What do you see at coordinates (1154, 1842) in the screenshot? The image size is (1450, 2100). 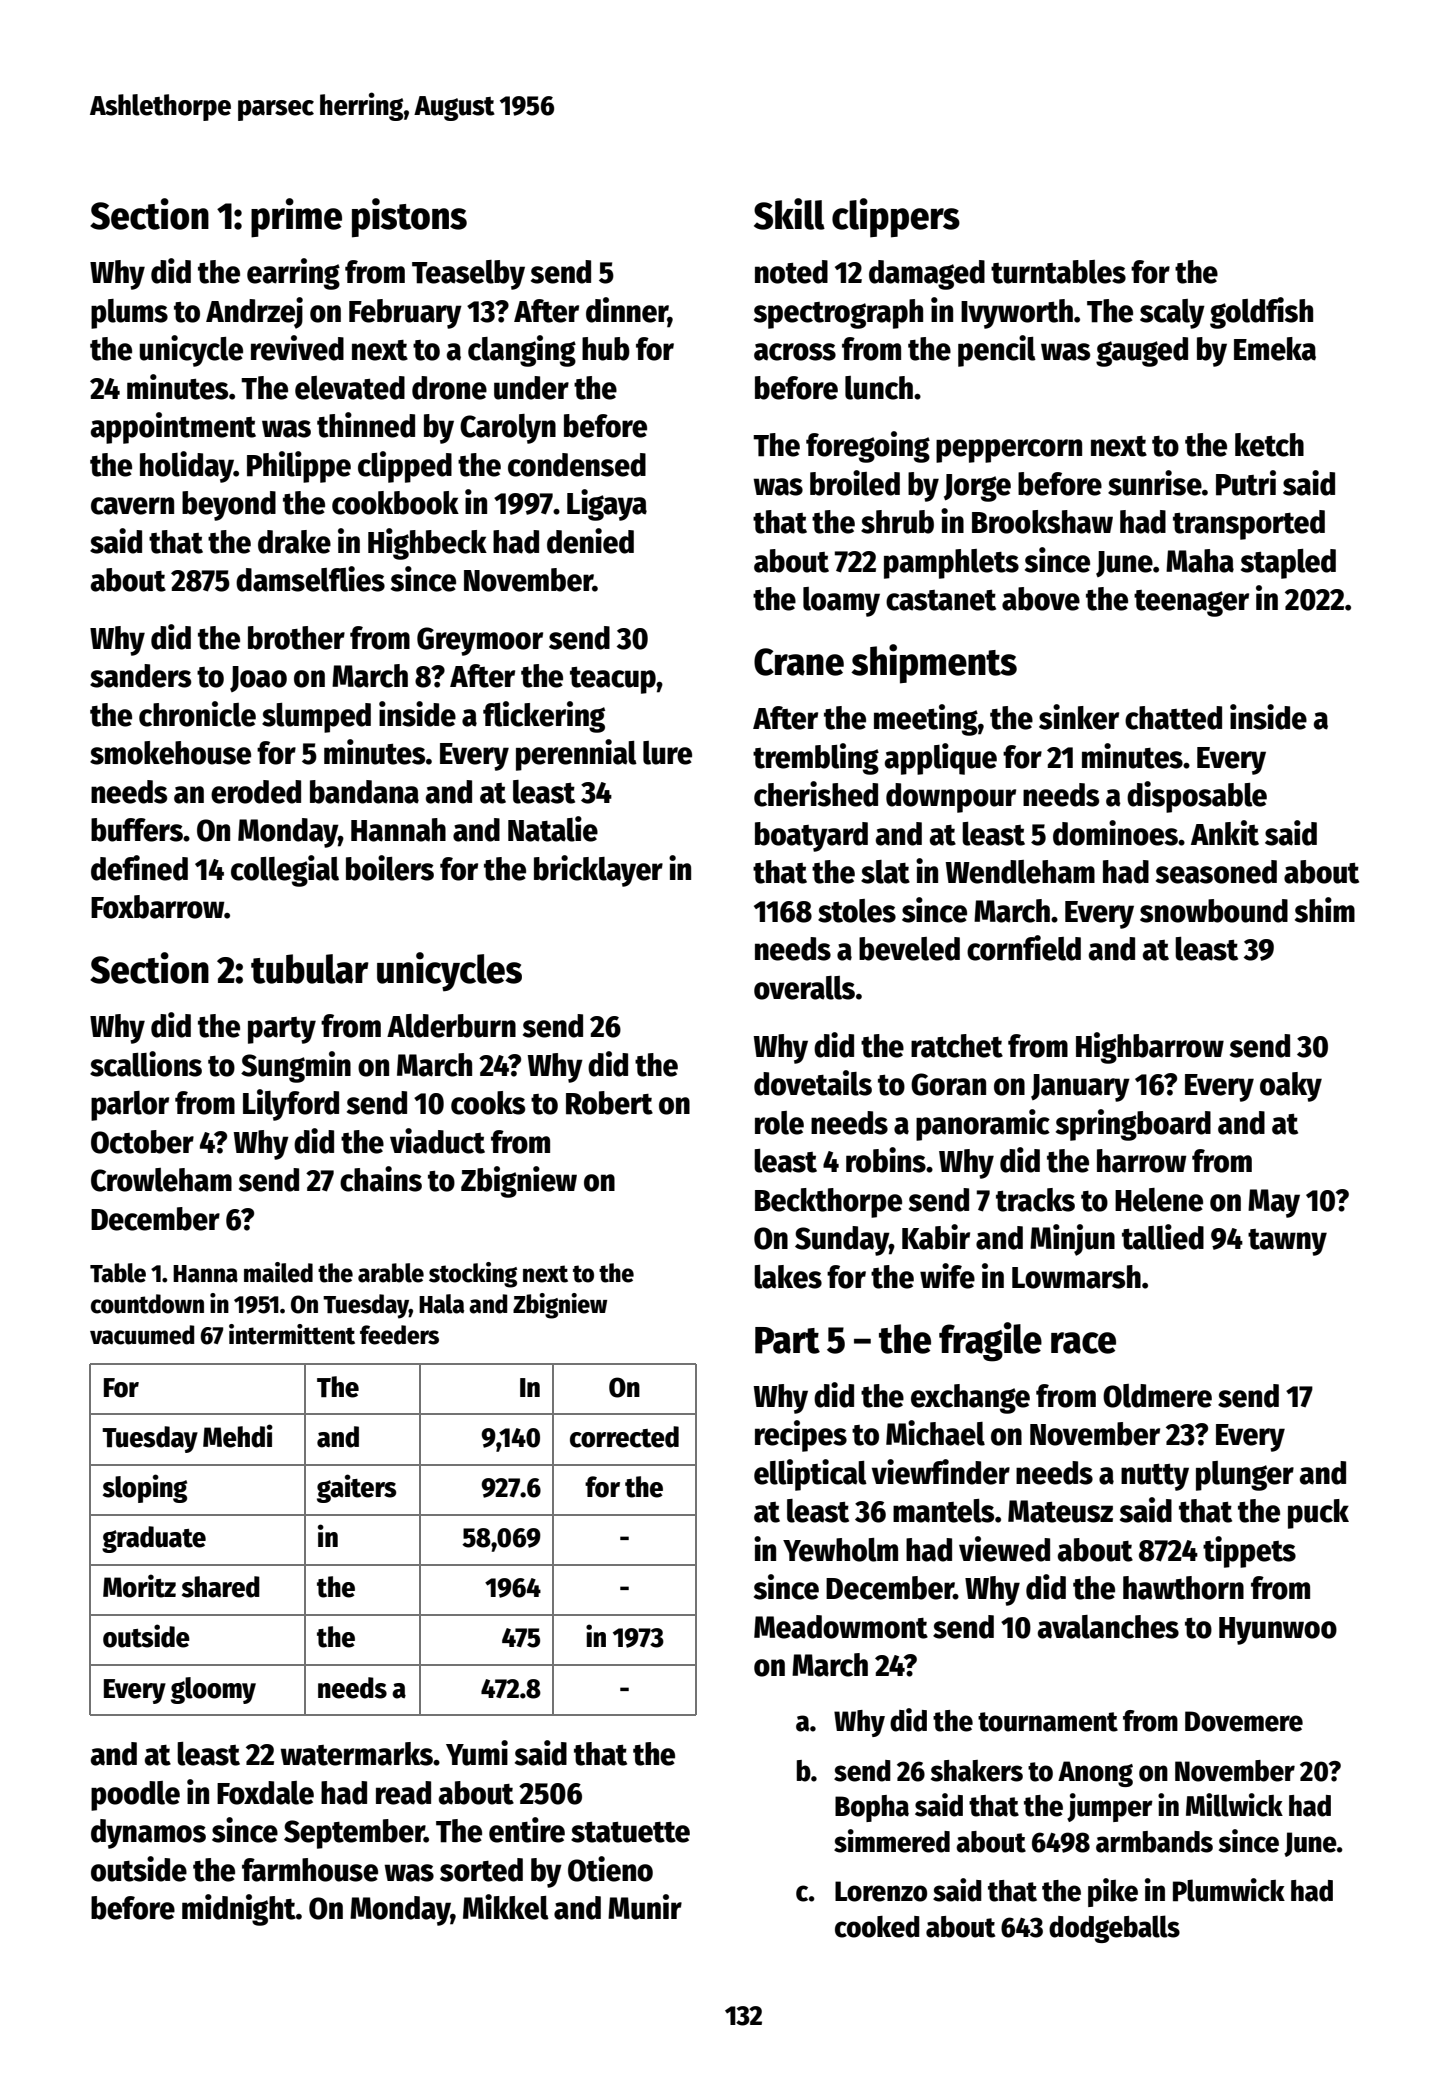 I see `armbands` at bounding box center [1154, 1842].
